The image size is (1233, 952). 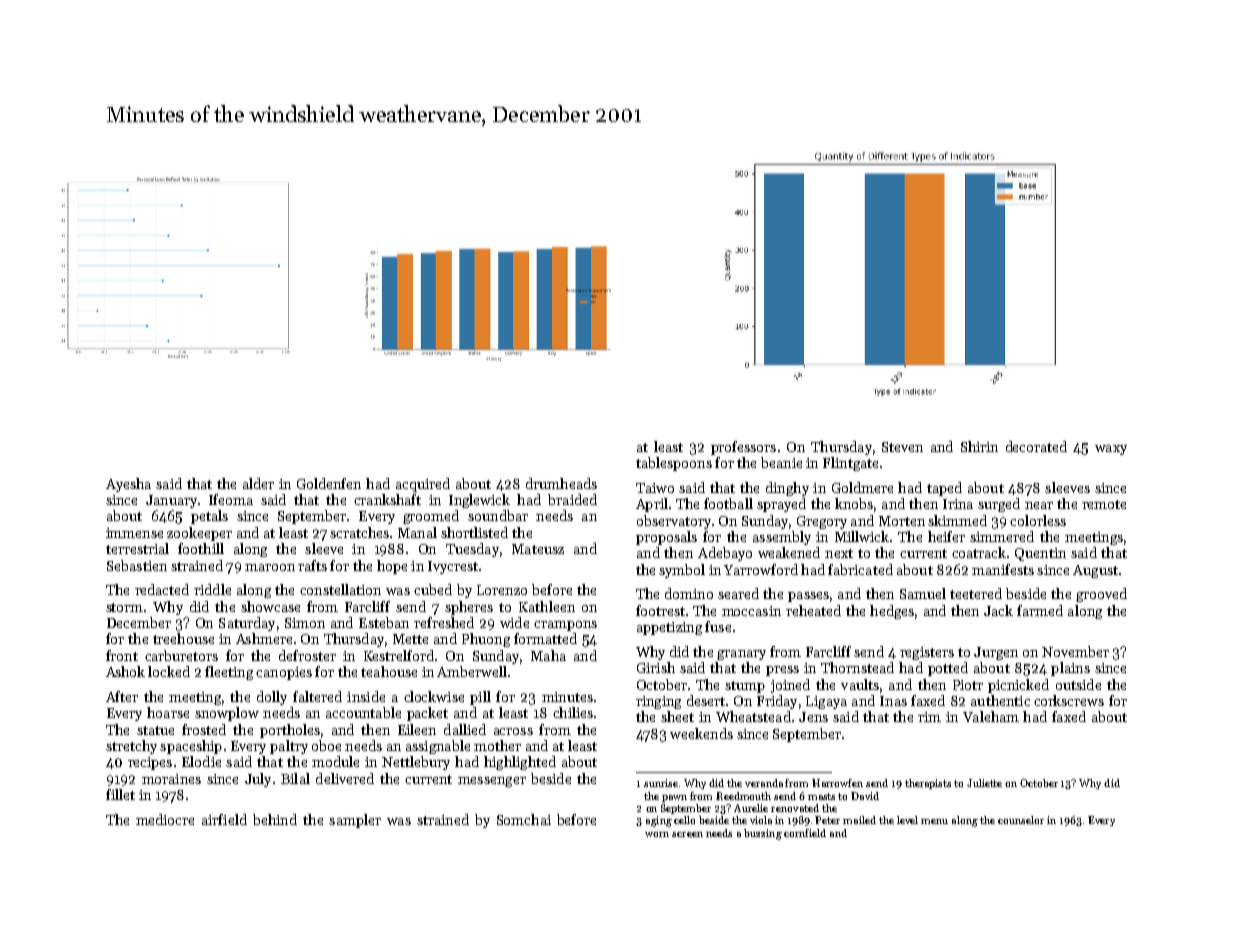 I want to click on Goldenfen, so click(x=329, y=483).
